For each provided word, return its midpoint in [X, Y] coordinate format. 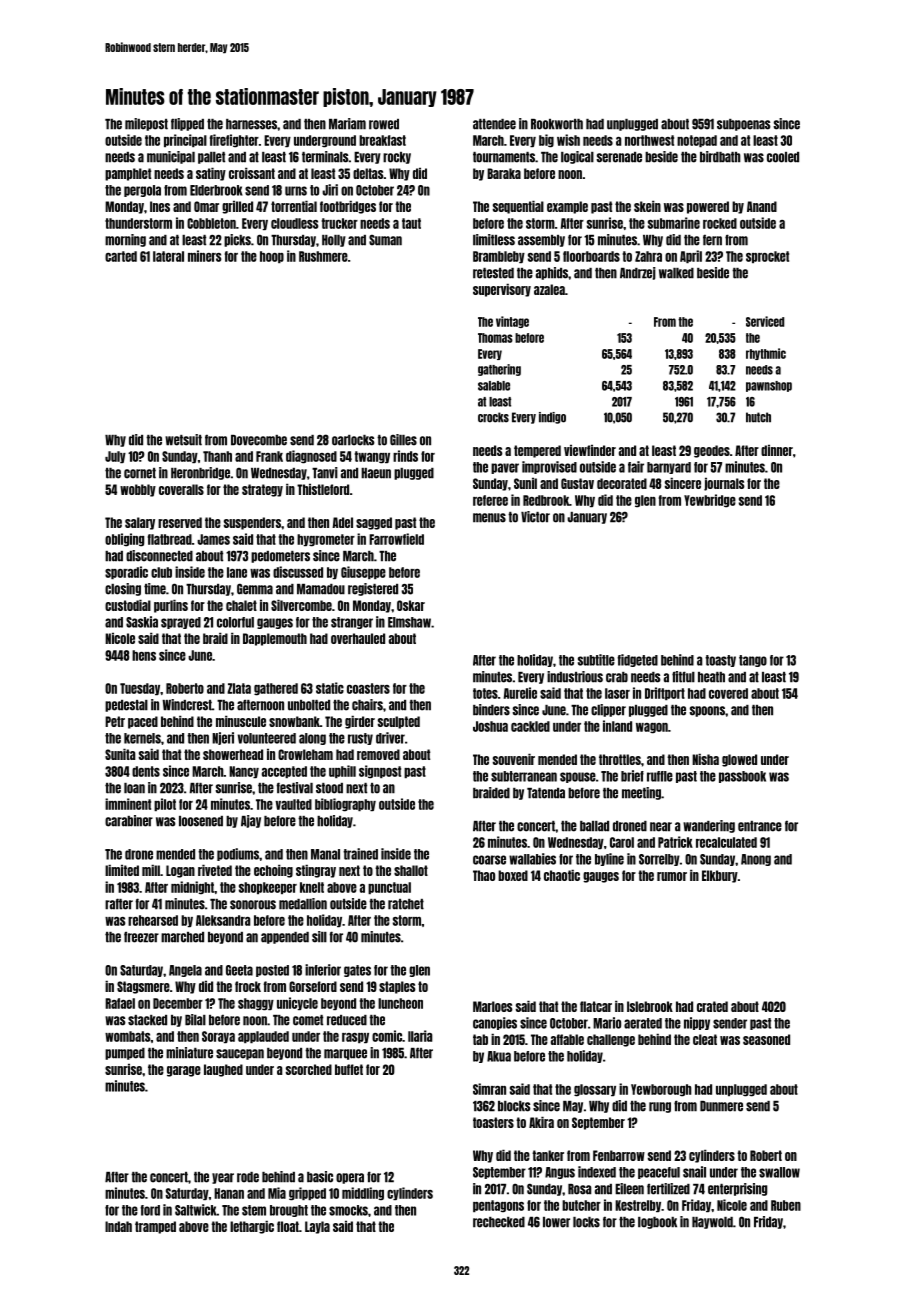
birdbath [720, 157]
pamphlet [128, 174]
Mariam [347, 124]
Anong [756, 860]
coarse [489, 860]
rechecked [499, 1222]
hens [144, 655]
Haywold [712, 1223]
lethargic [252, 1227]
